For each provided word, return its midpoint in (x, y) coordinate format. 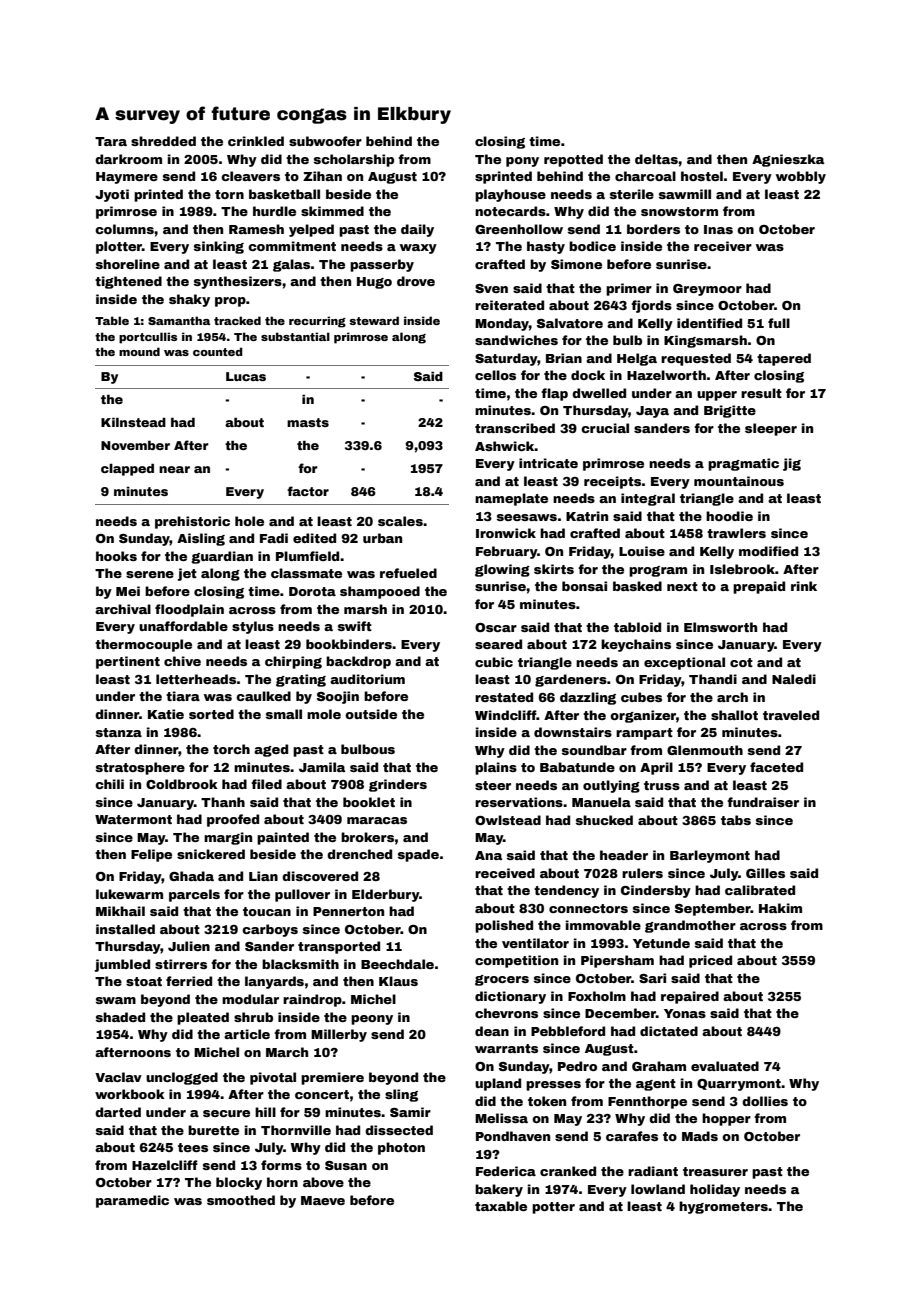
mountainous (739, 481)
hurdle (274, 211)
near (174, 469)
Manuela (601, 802)
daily (417, 230)
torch (231, 749)
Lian (263, 876)
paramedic (132, 1201)
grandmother (690, 926)
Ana (488, 855)
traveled (791, 715)
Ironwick (506, 533)
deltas (656, 159)
